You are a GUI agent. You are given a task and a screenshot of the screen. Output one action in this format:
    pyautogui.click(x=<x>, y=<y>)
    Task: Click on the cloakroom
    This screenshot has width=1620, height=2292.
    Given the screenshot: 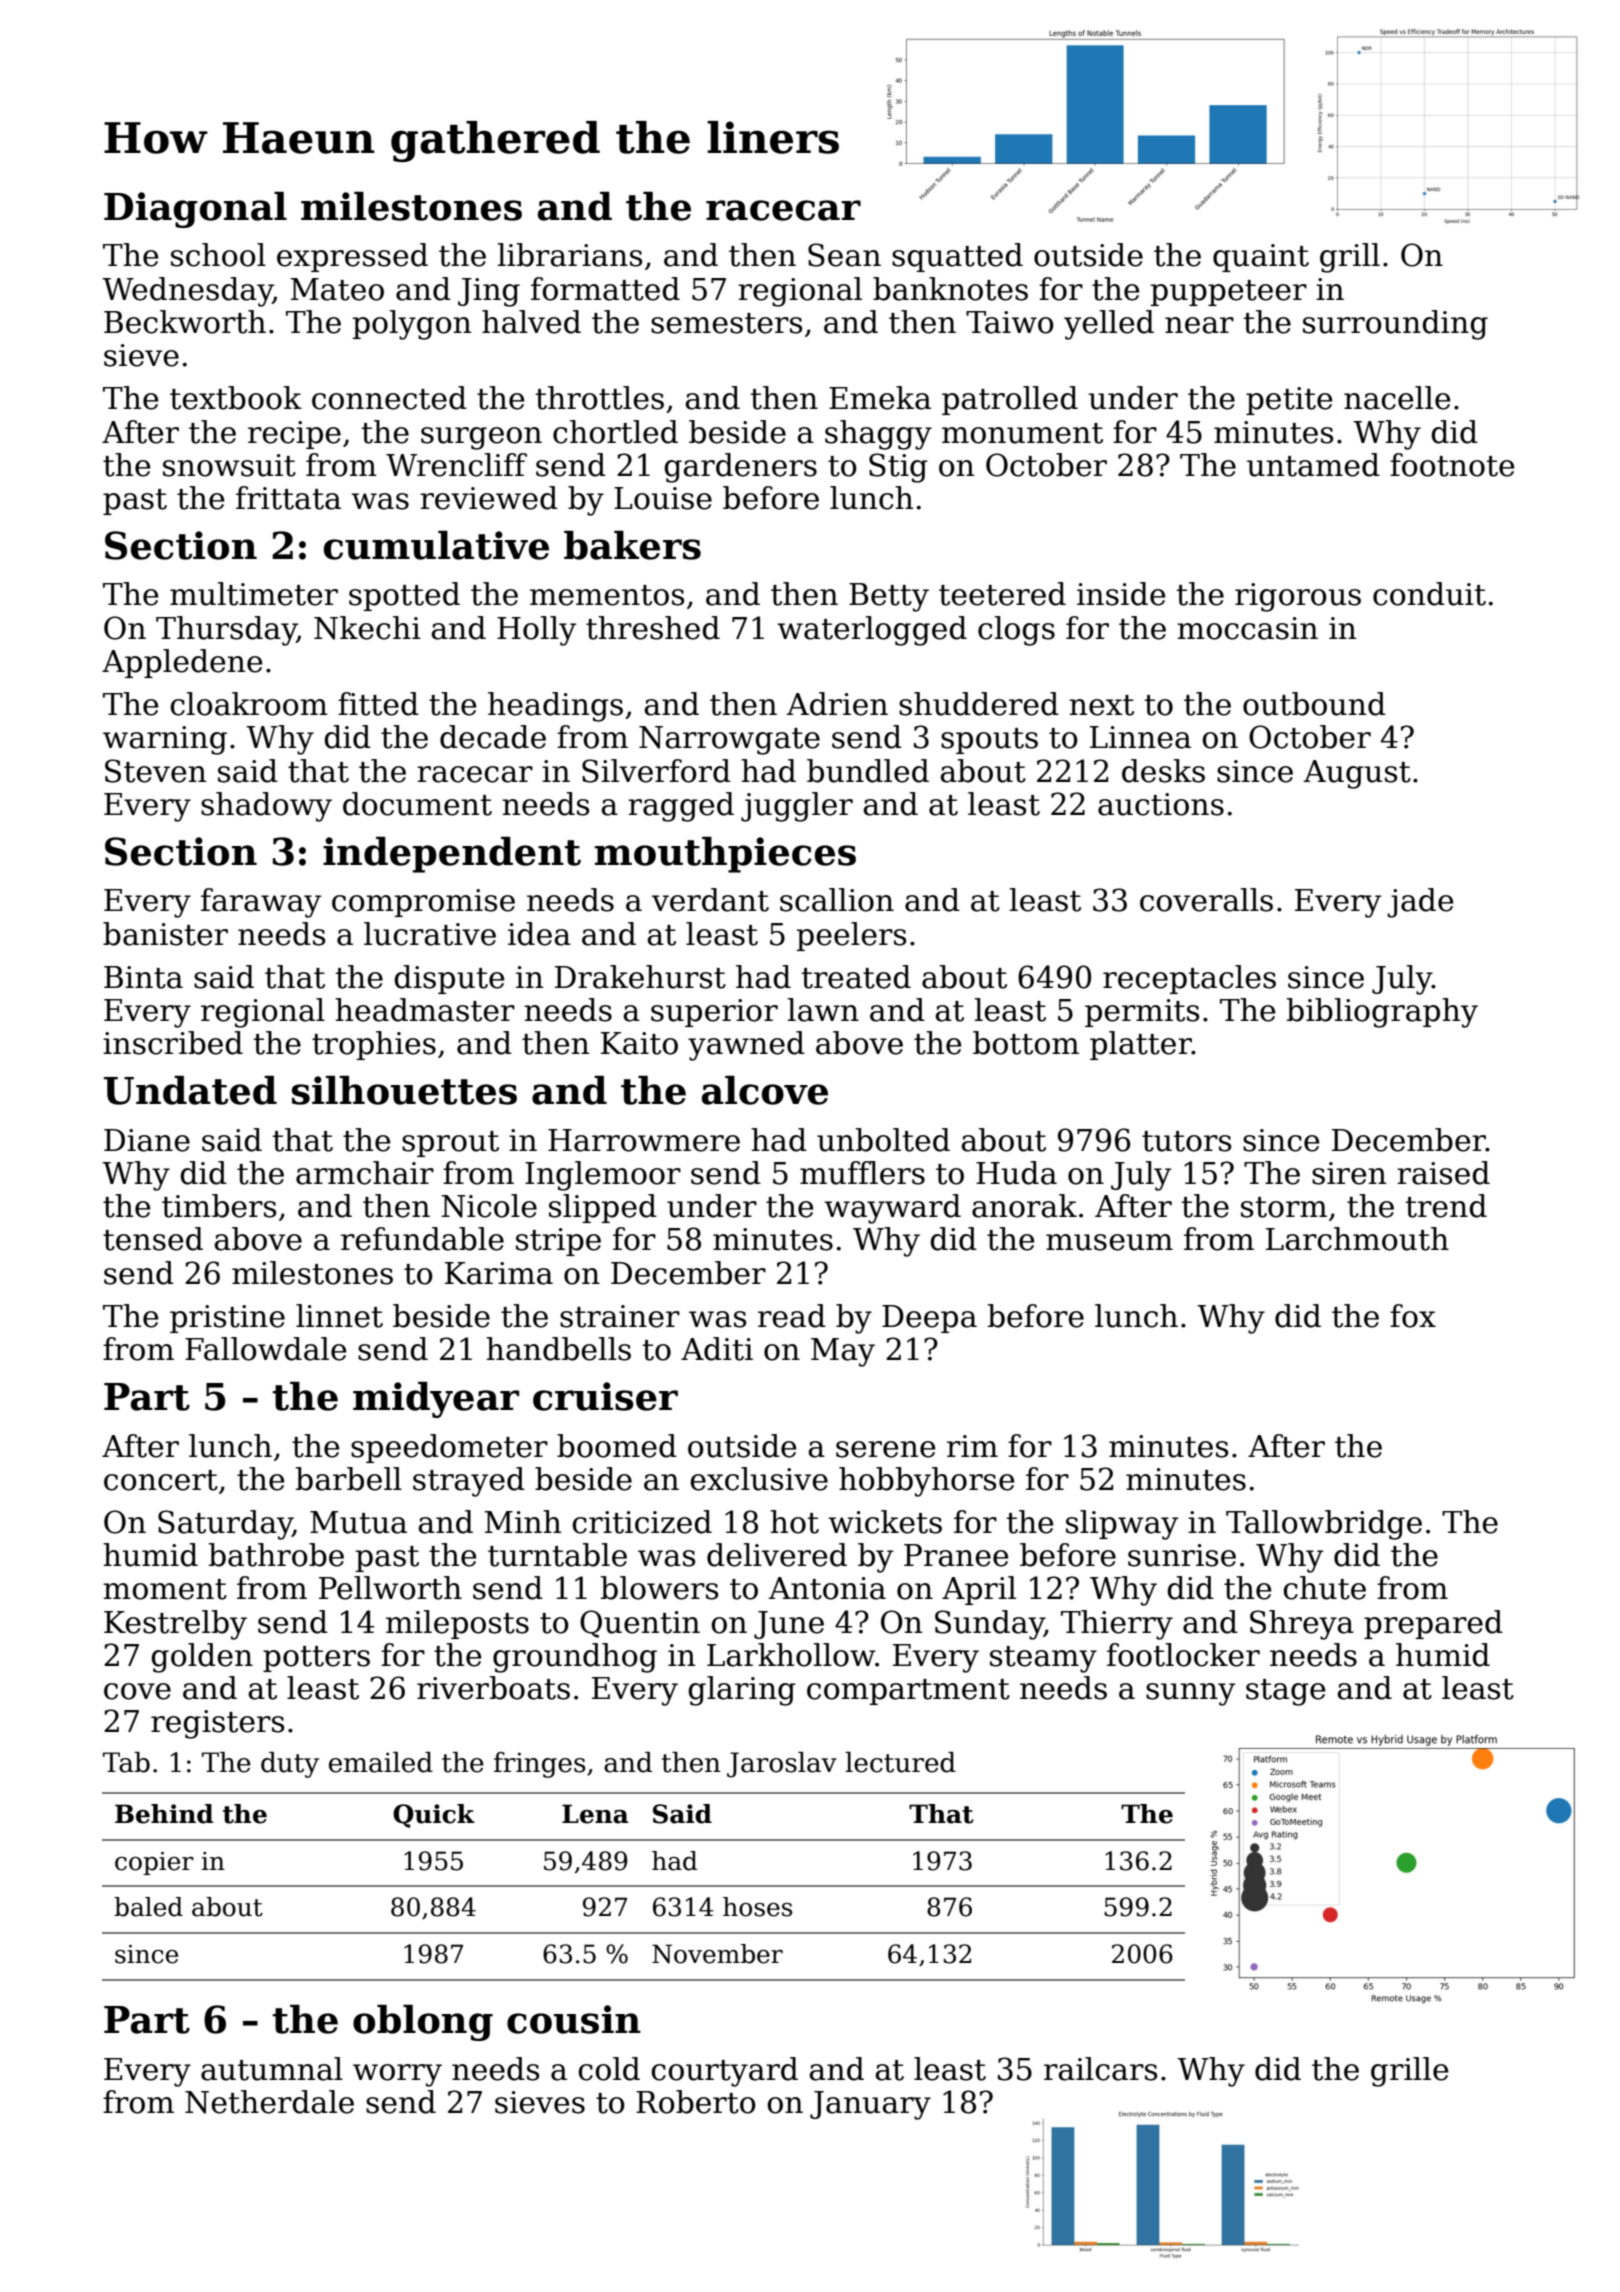 What is the action you would take?
    pyautogui.click(x=249, y=704)
